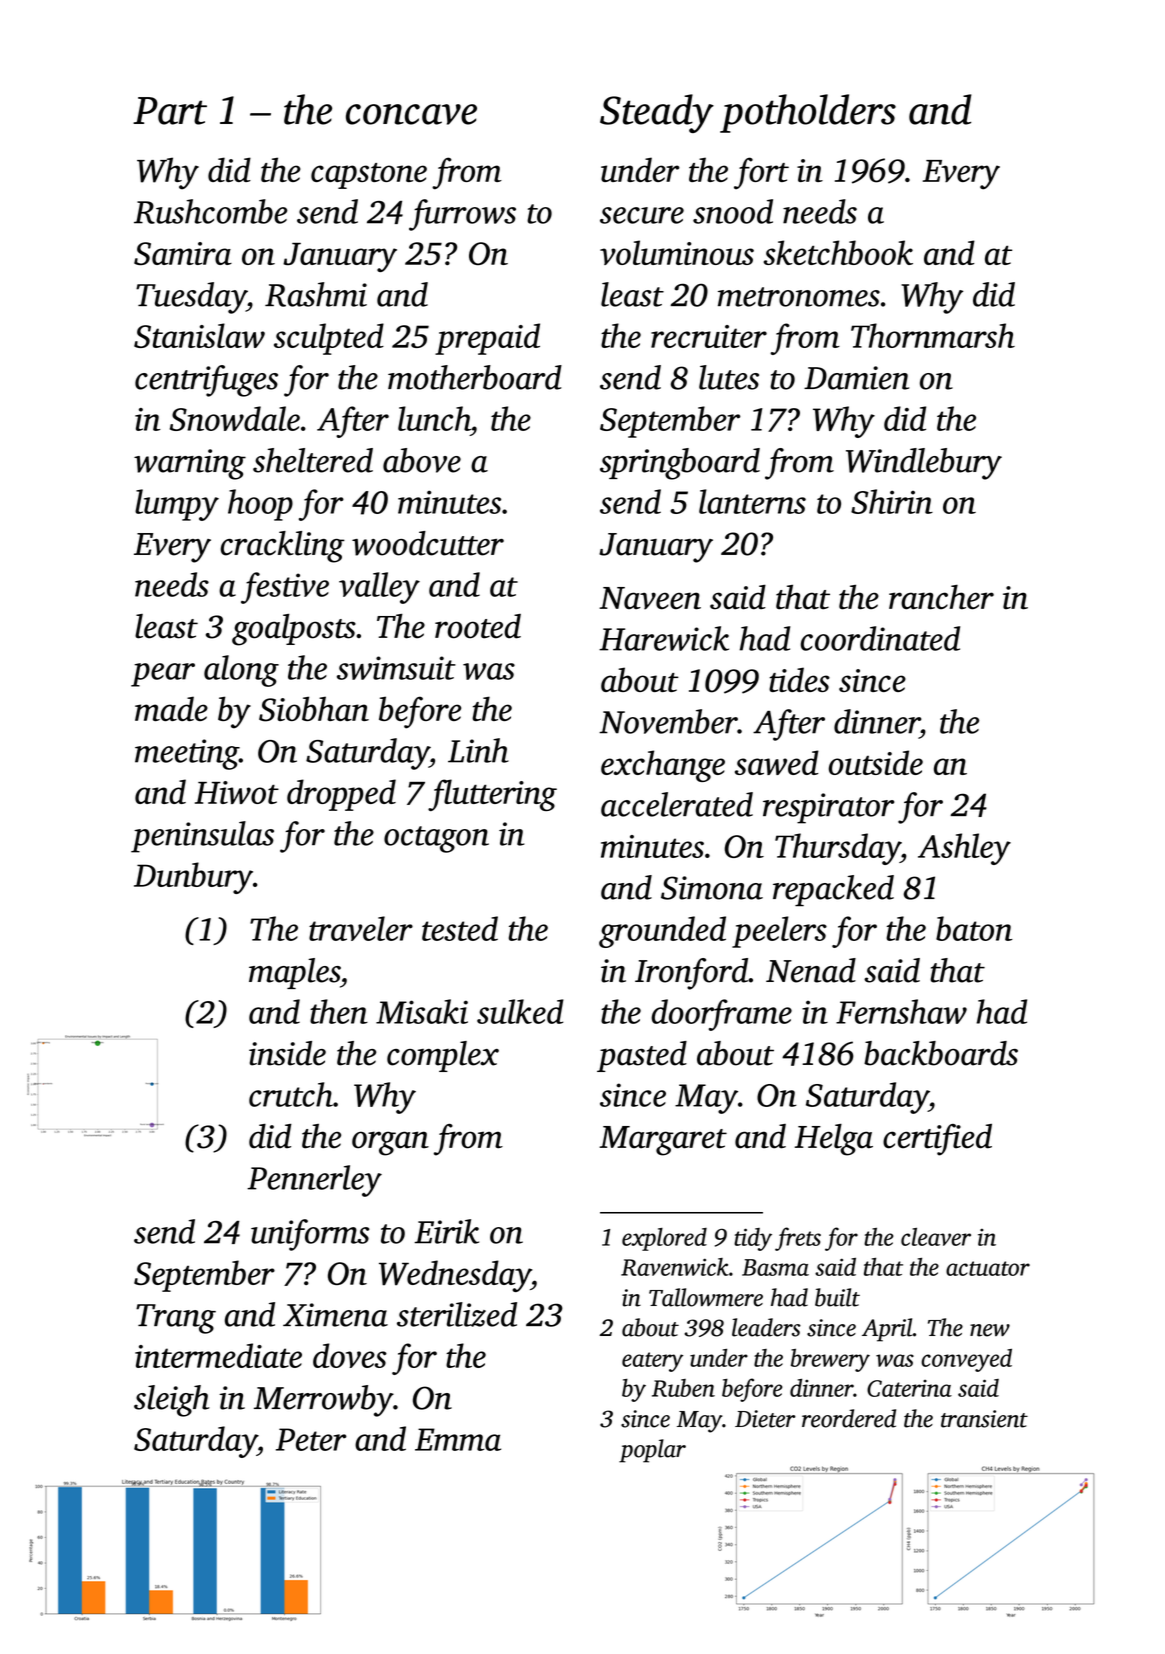 The image size is (1165, 1654). What do you see at coordinates (218, 1355) in the screenshot?
I see `intermediate` at bounding box center [218, 1355].
